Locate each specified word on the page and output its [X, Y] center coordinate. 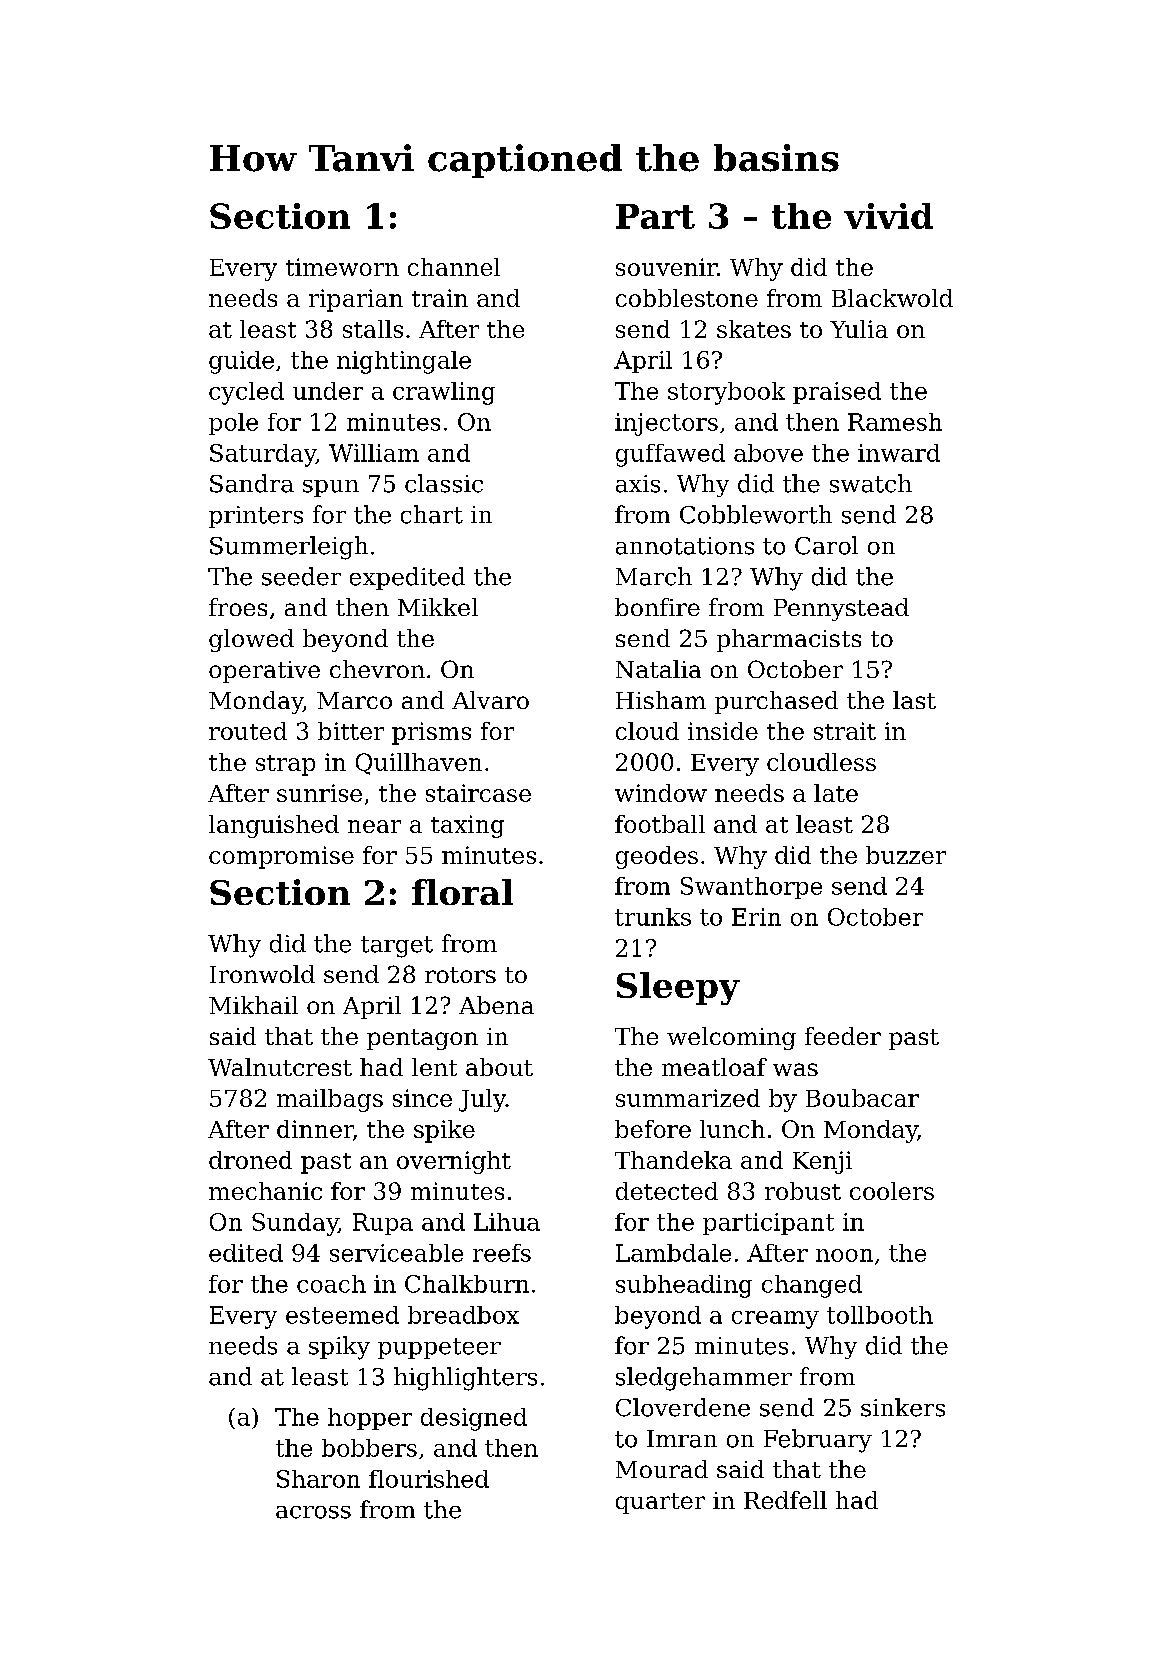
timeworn [342, 267]
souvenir [666, 267]
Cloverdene [683, 1407]
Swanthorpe [751, 888]
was [795, 1069]
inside [723, 731]
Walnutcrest [280, 1067]
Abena [496, 1005]
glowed [251, 640]
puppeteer [439, 1348]
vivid [888, 216]
